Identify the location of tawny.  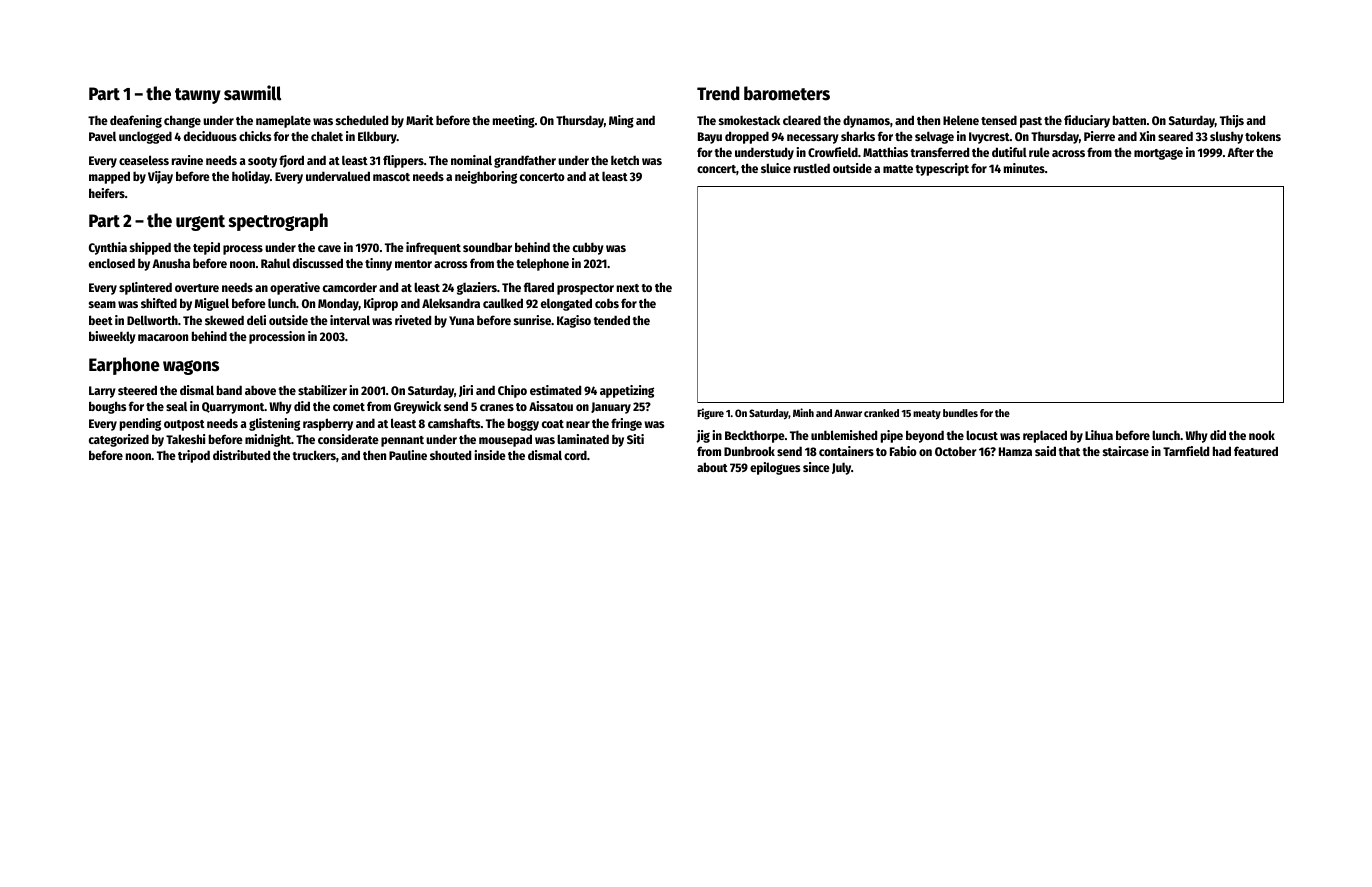
(198, 96).
